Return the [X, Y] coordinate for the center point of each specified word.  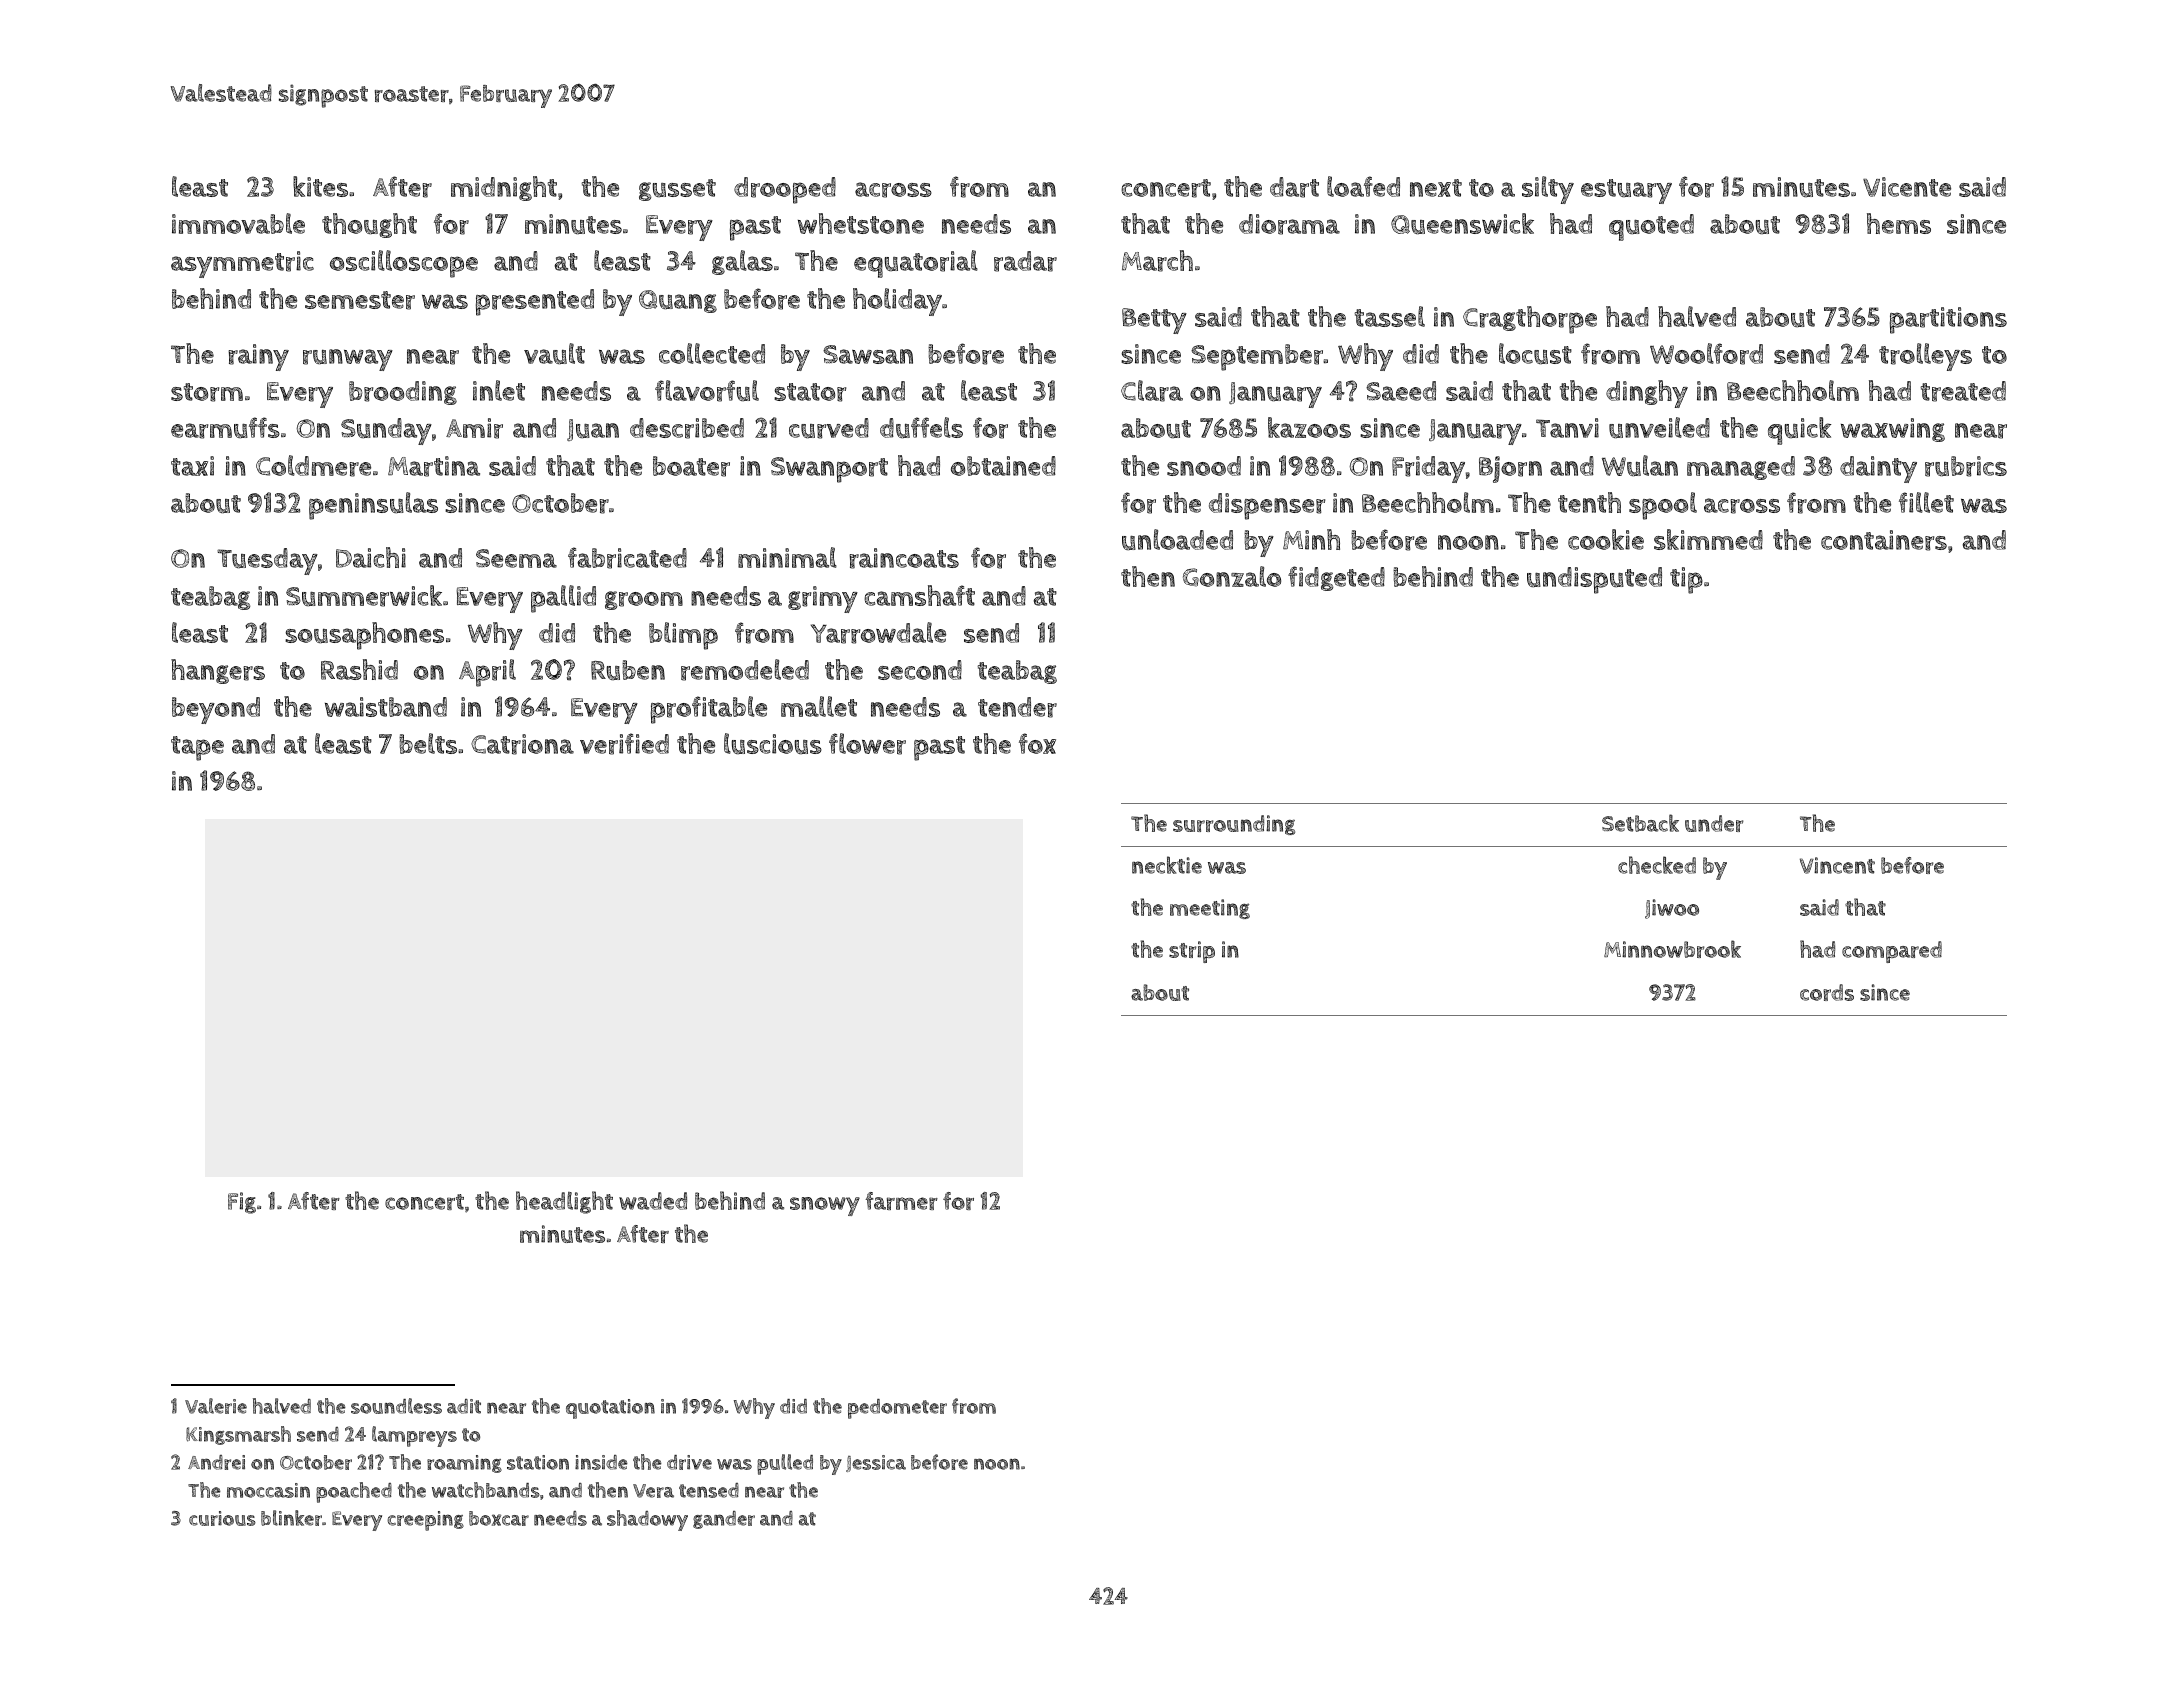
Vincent [1837, 865]
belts [428, 743]
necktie [1167, 865]
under [1714, 823]
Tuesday [267, 561]
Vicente [1907, 187]
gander [724, 1520]
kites [320, 186]
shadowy [647, 1520]
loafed [1363, 186]
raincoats [904, 558]
